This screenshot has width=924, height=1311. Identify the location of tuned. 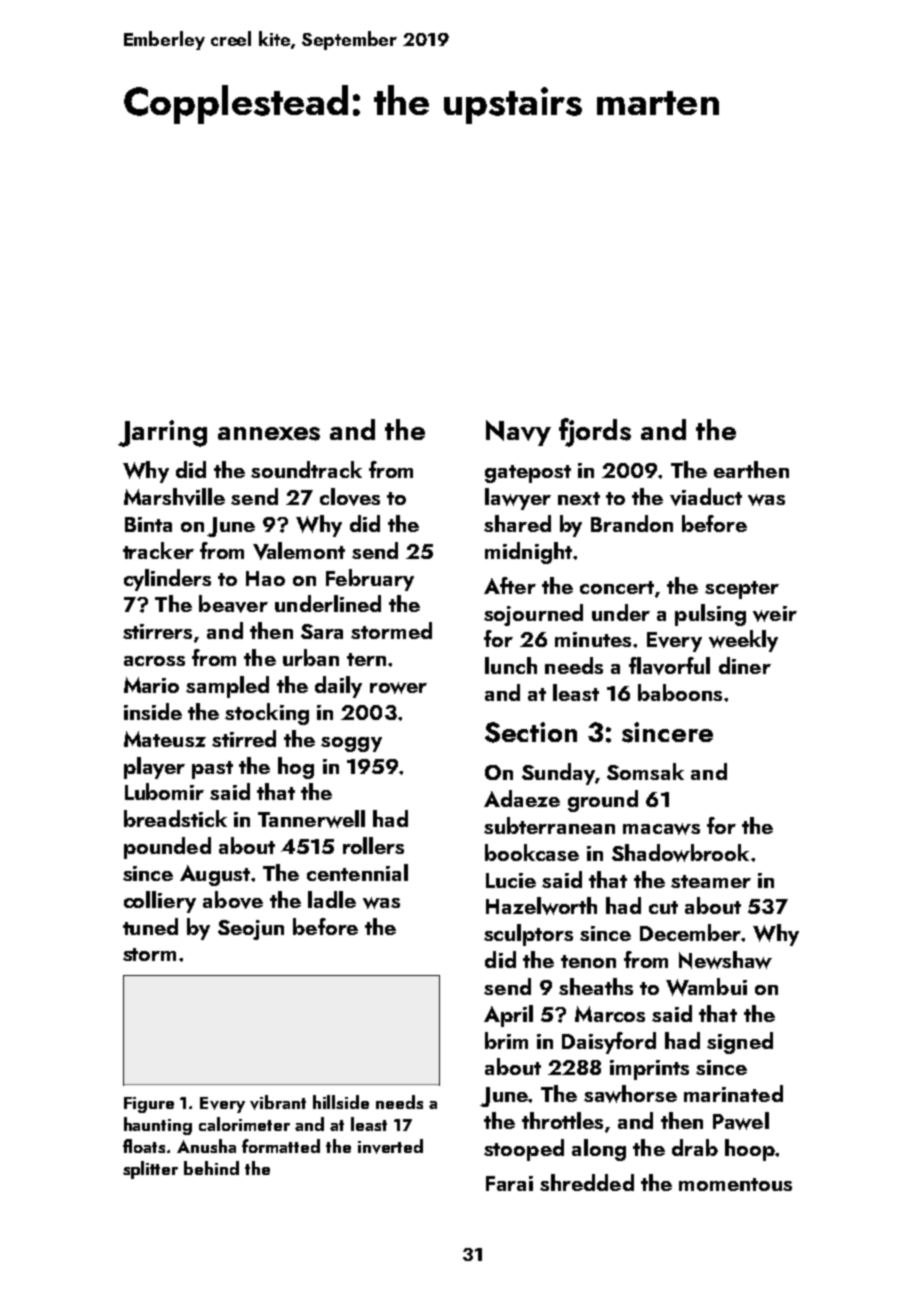
(150, 926).
